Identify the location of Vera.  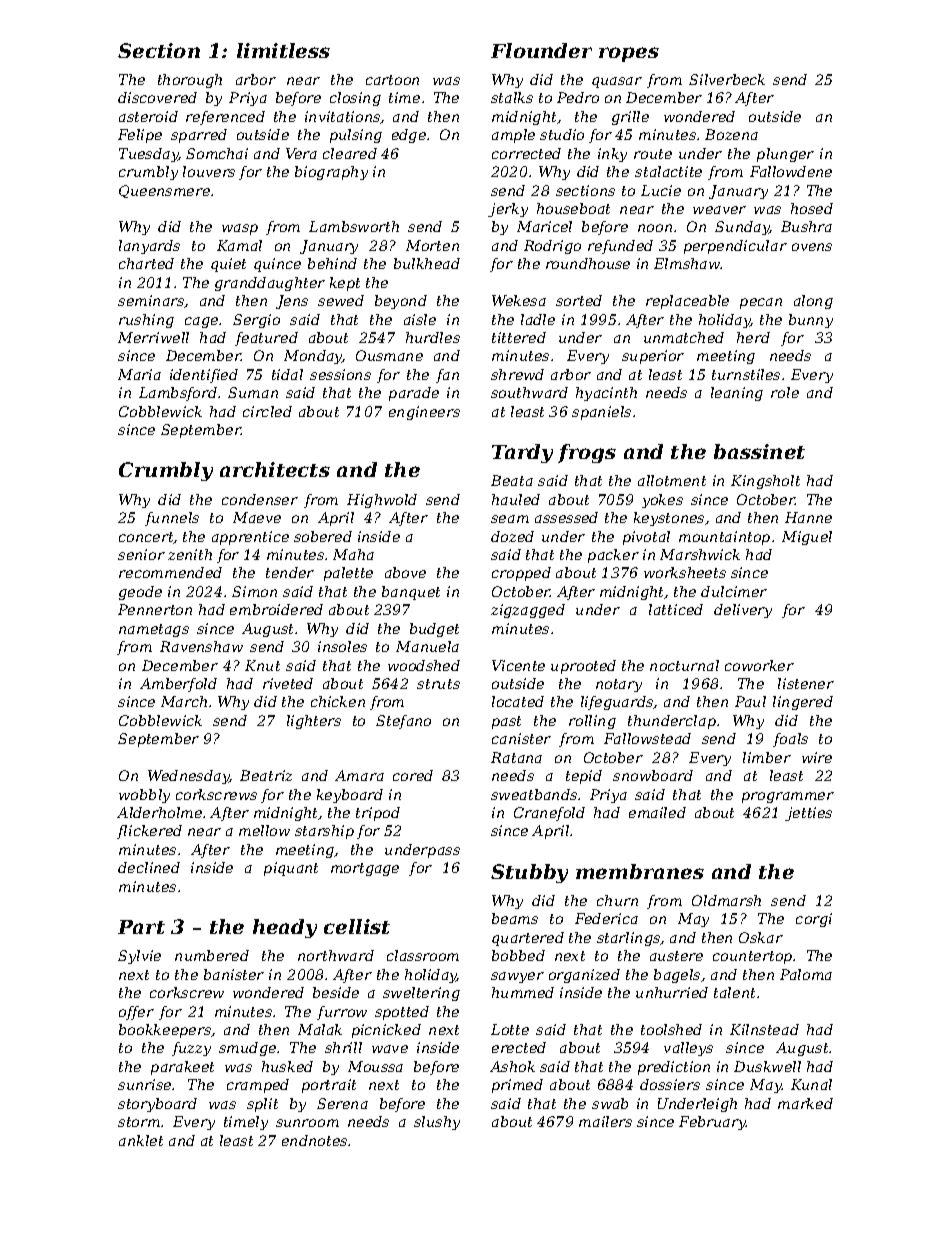
(301, 153).
